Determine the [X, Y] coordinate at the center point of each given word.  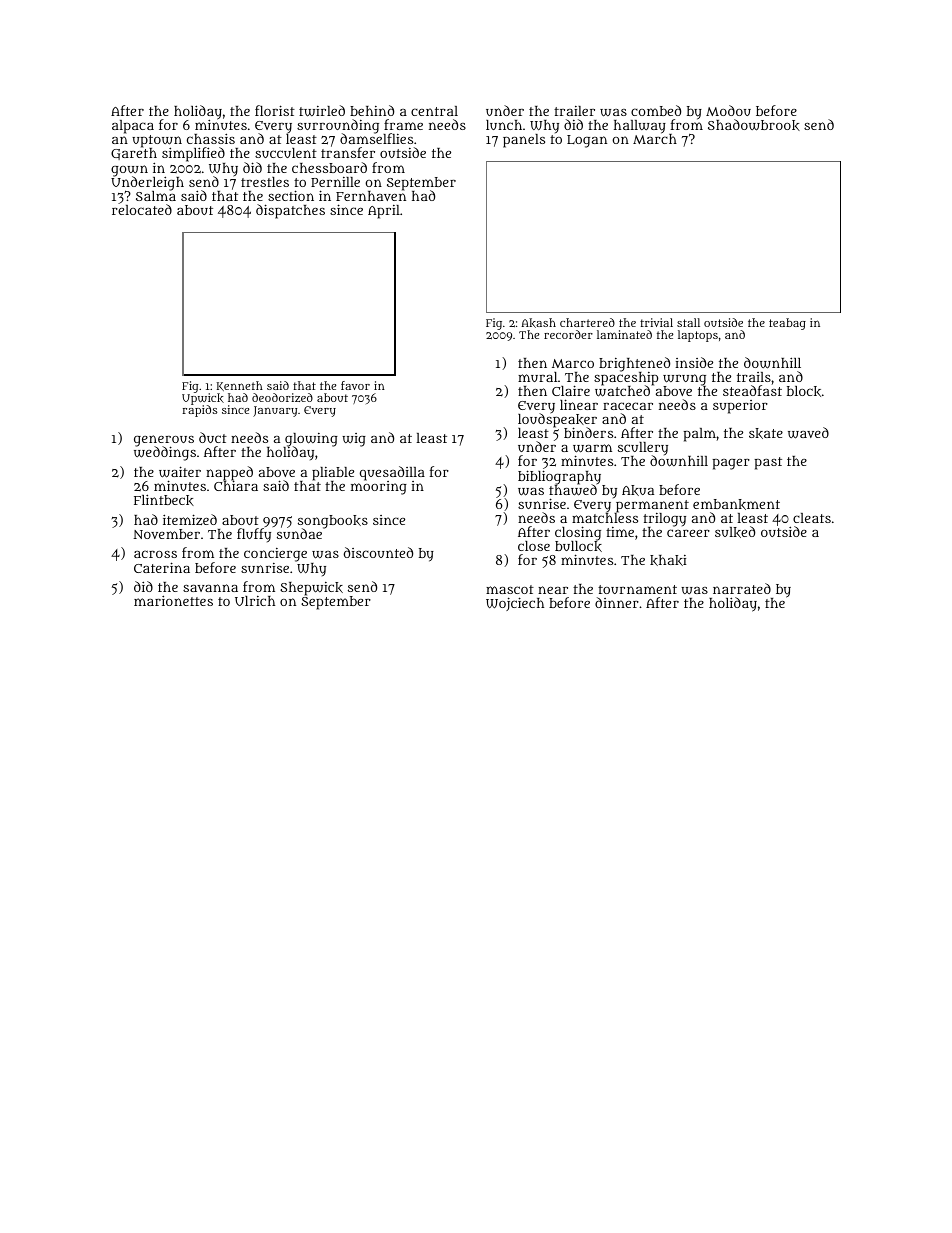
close [534, 546]
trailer [574, 111]
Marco [573, 363]
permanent [652, 506]
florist [275, 110]
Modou [728, 110]
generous [164, 441]
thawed [573, 490]
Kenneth [240, 386]
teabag [787, 324]
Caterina [162, 567]
